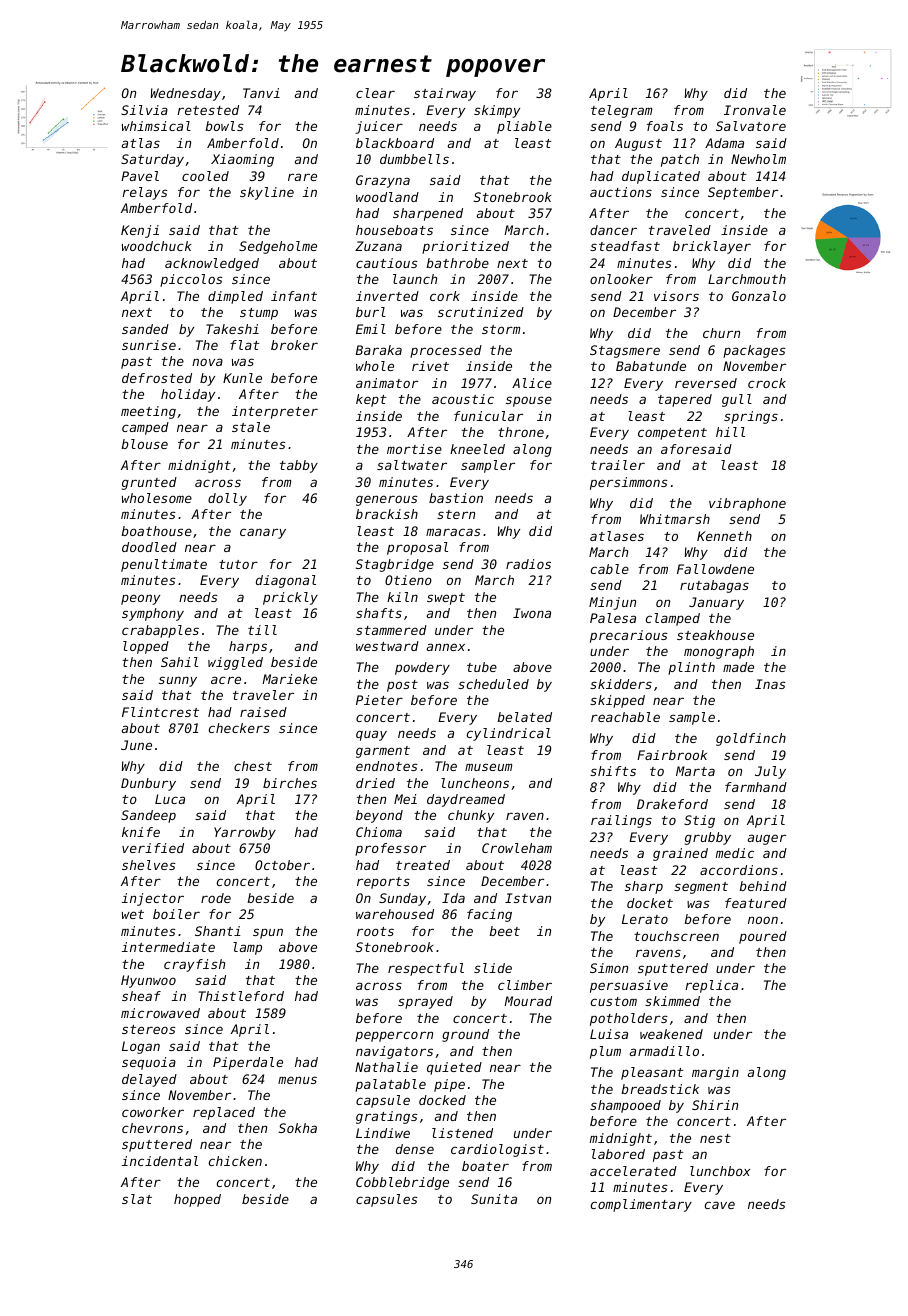  I want to click on relays, so click(145, 193).
